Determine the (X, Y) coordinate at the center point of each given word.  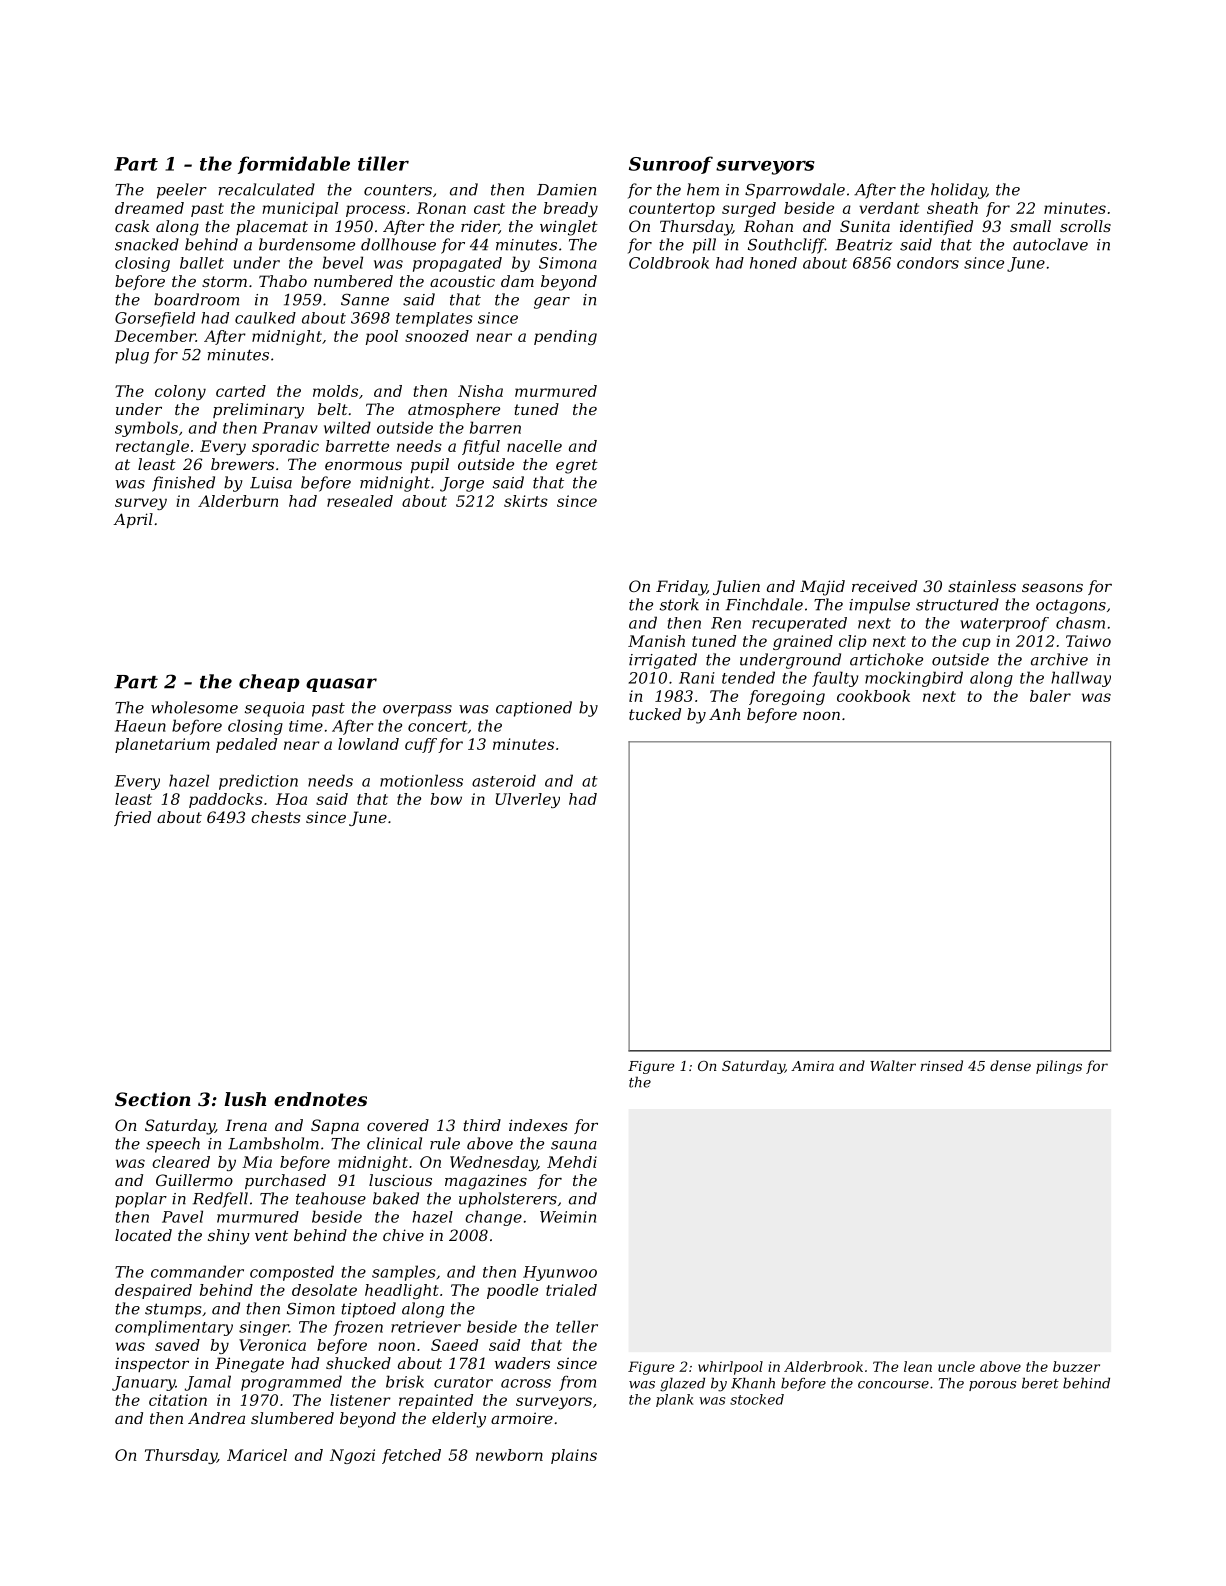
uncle (956, 1366)
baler (1050, 696)
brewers (242, 464)
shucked (358, 1363)
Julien (736, 587)
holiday (959, 191)
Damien (566, 190)
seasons (1052, 588)
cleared (181, 1162)
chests (276, 817)
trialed (571, 1290)
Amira (812, 1066)
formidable (294, 165)
